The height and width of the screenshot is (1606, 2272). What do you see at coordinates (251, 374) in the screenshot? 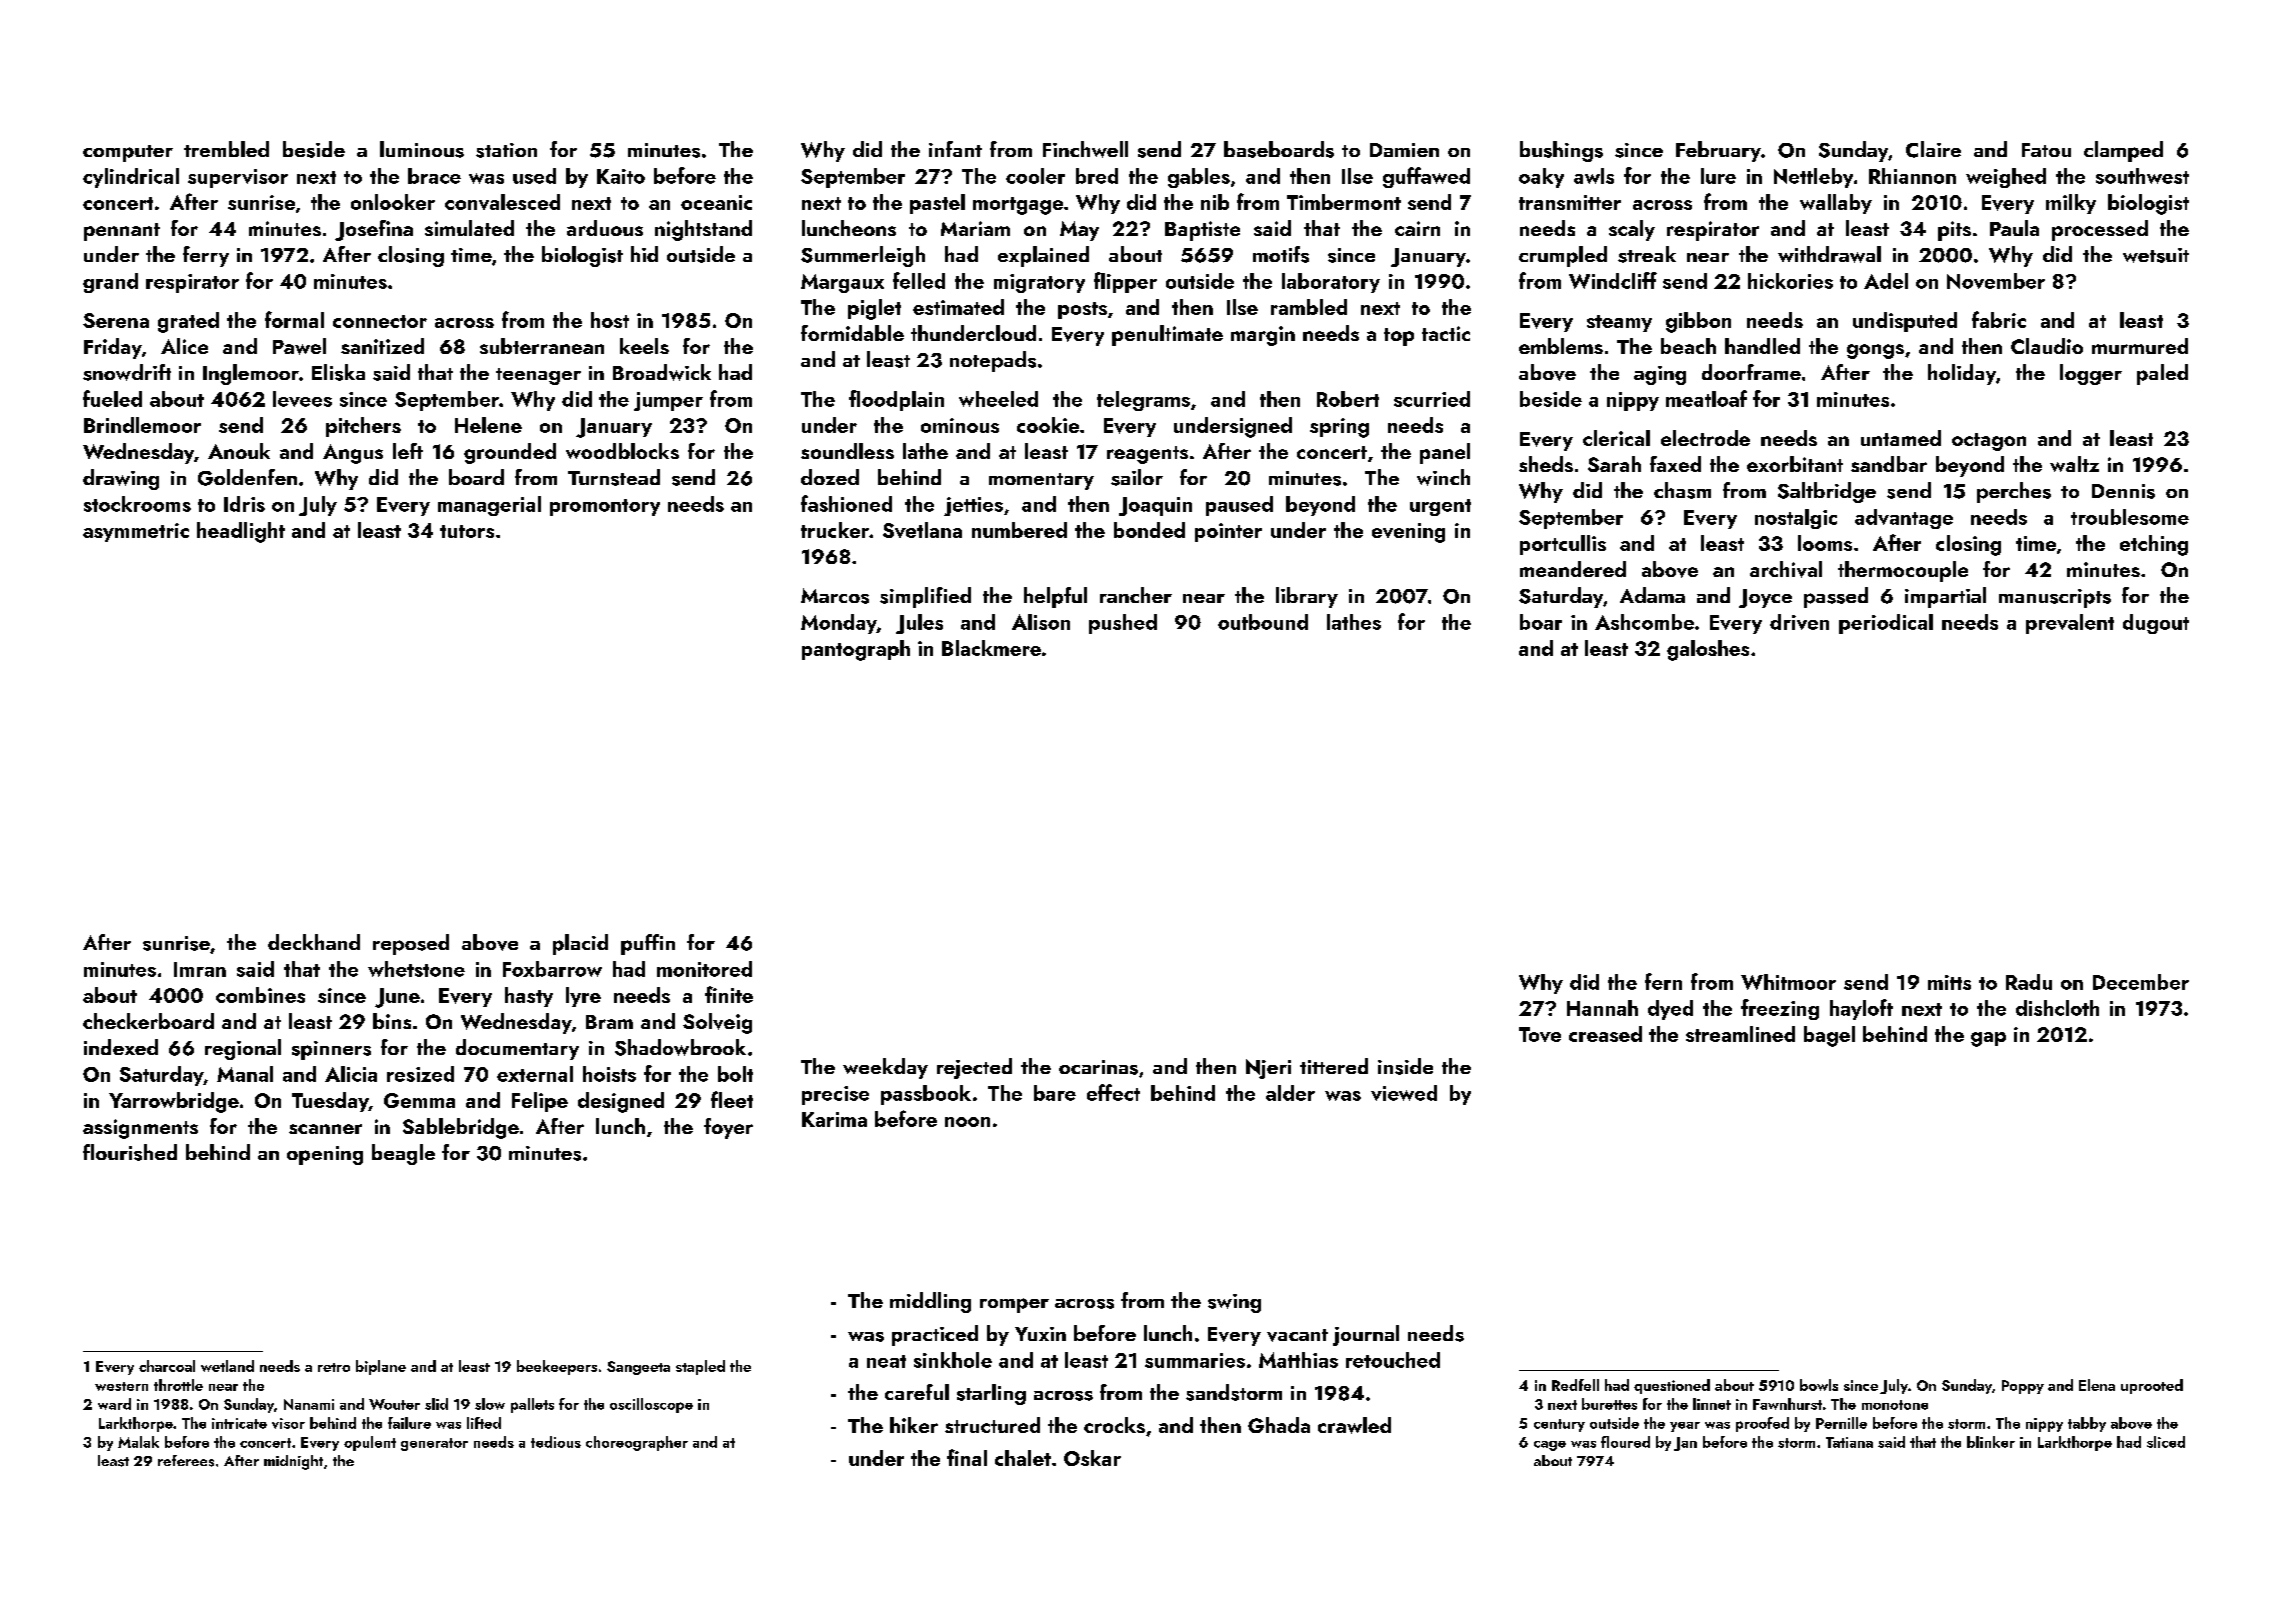
I see `Inglemoor` at bounding box center [251, 374].
